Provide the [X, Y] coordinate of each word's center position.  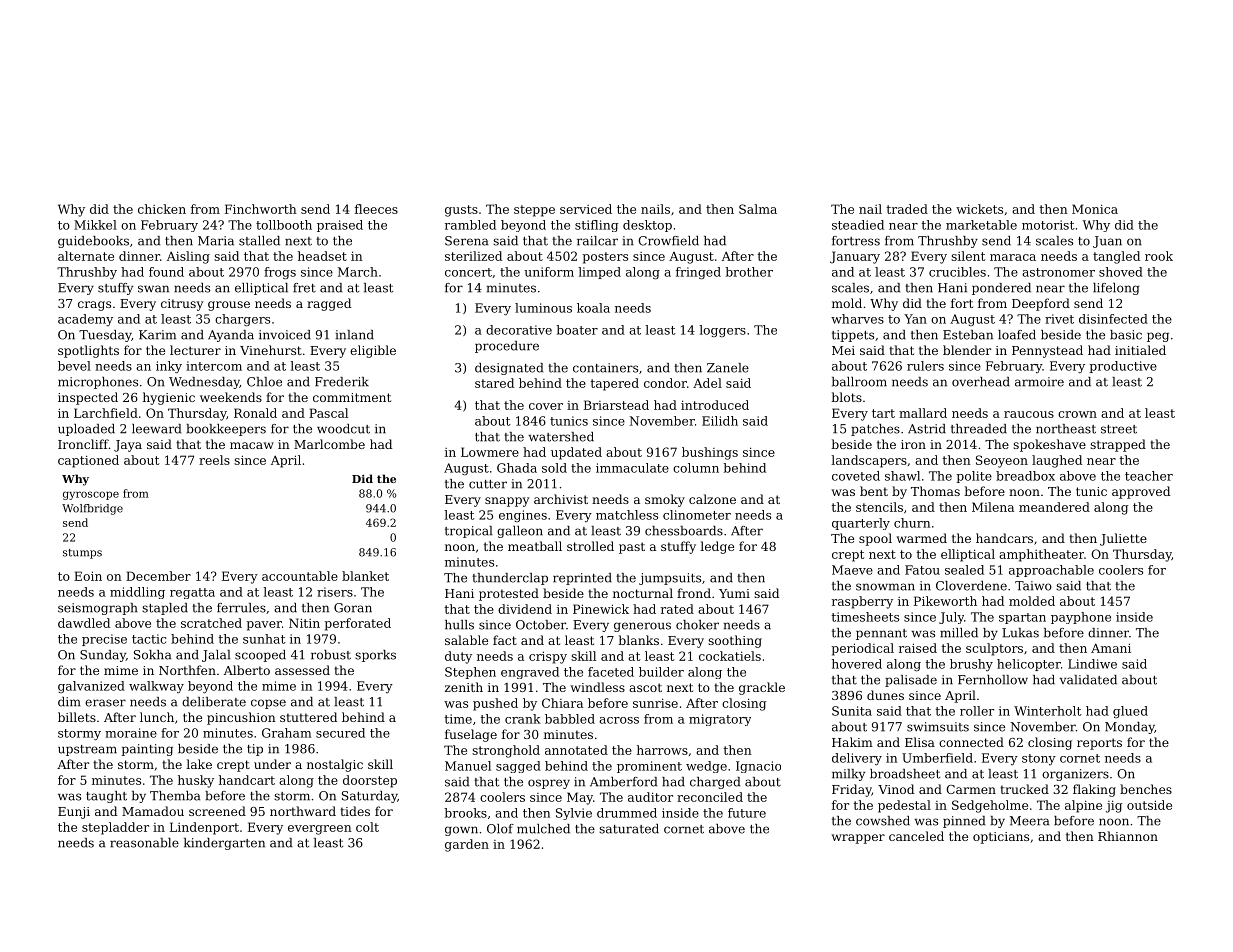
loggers [722, 331]
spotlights [88, 351]
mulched [543, 829]
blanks [638, 640]
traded [907, 209]
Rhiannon [1128, 836]
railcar [597, 241]
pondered [1001, 289]
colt [367, 827]
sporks [375, 656]
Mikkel [95, 225]
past [632, 548]
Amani [1111, 648]
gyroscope [91, 495]
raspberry [862, 602]
